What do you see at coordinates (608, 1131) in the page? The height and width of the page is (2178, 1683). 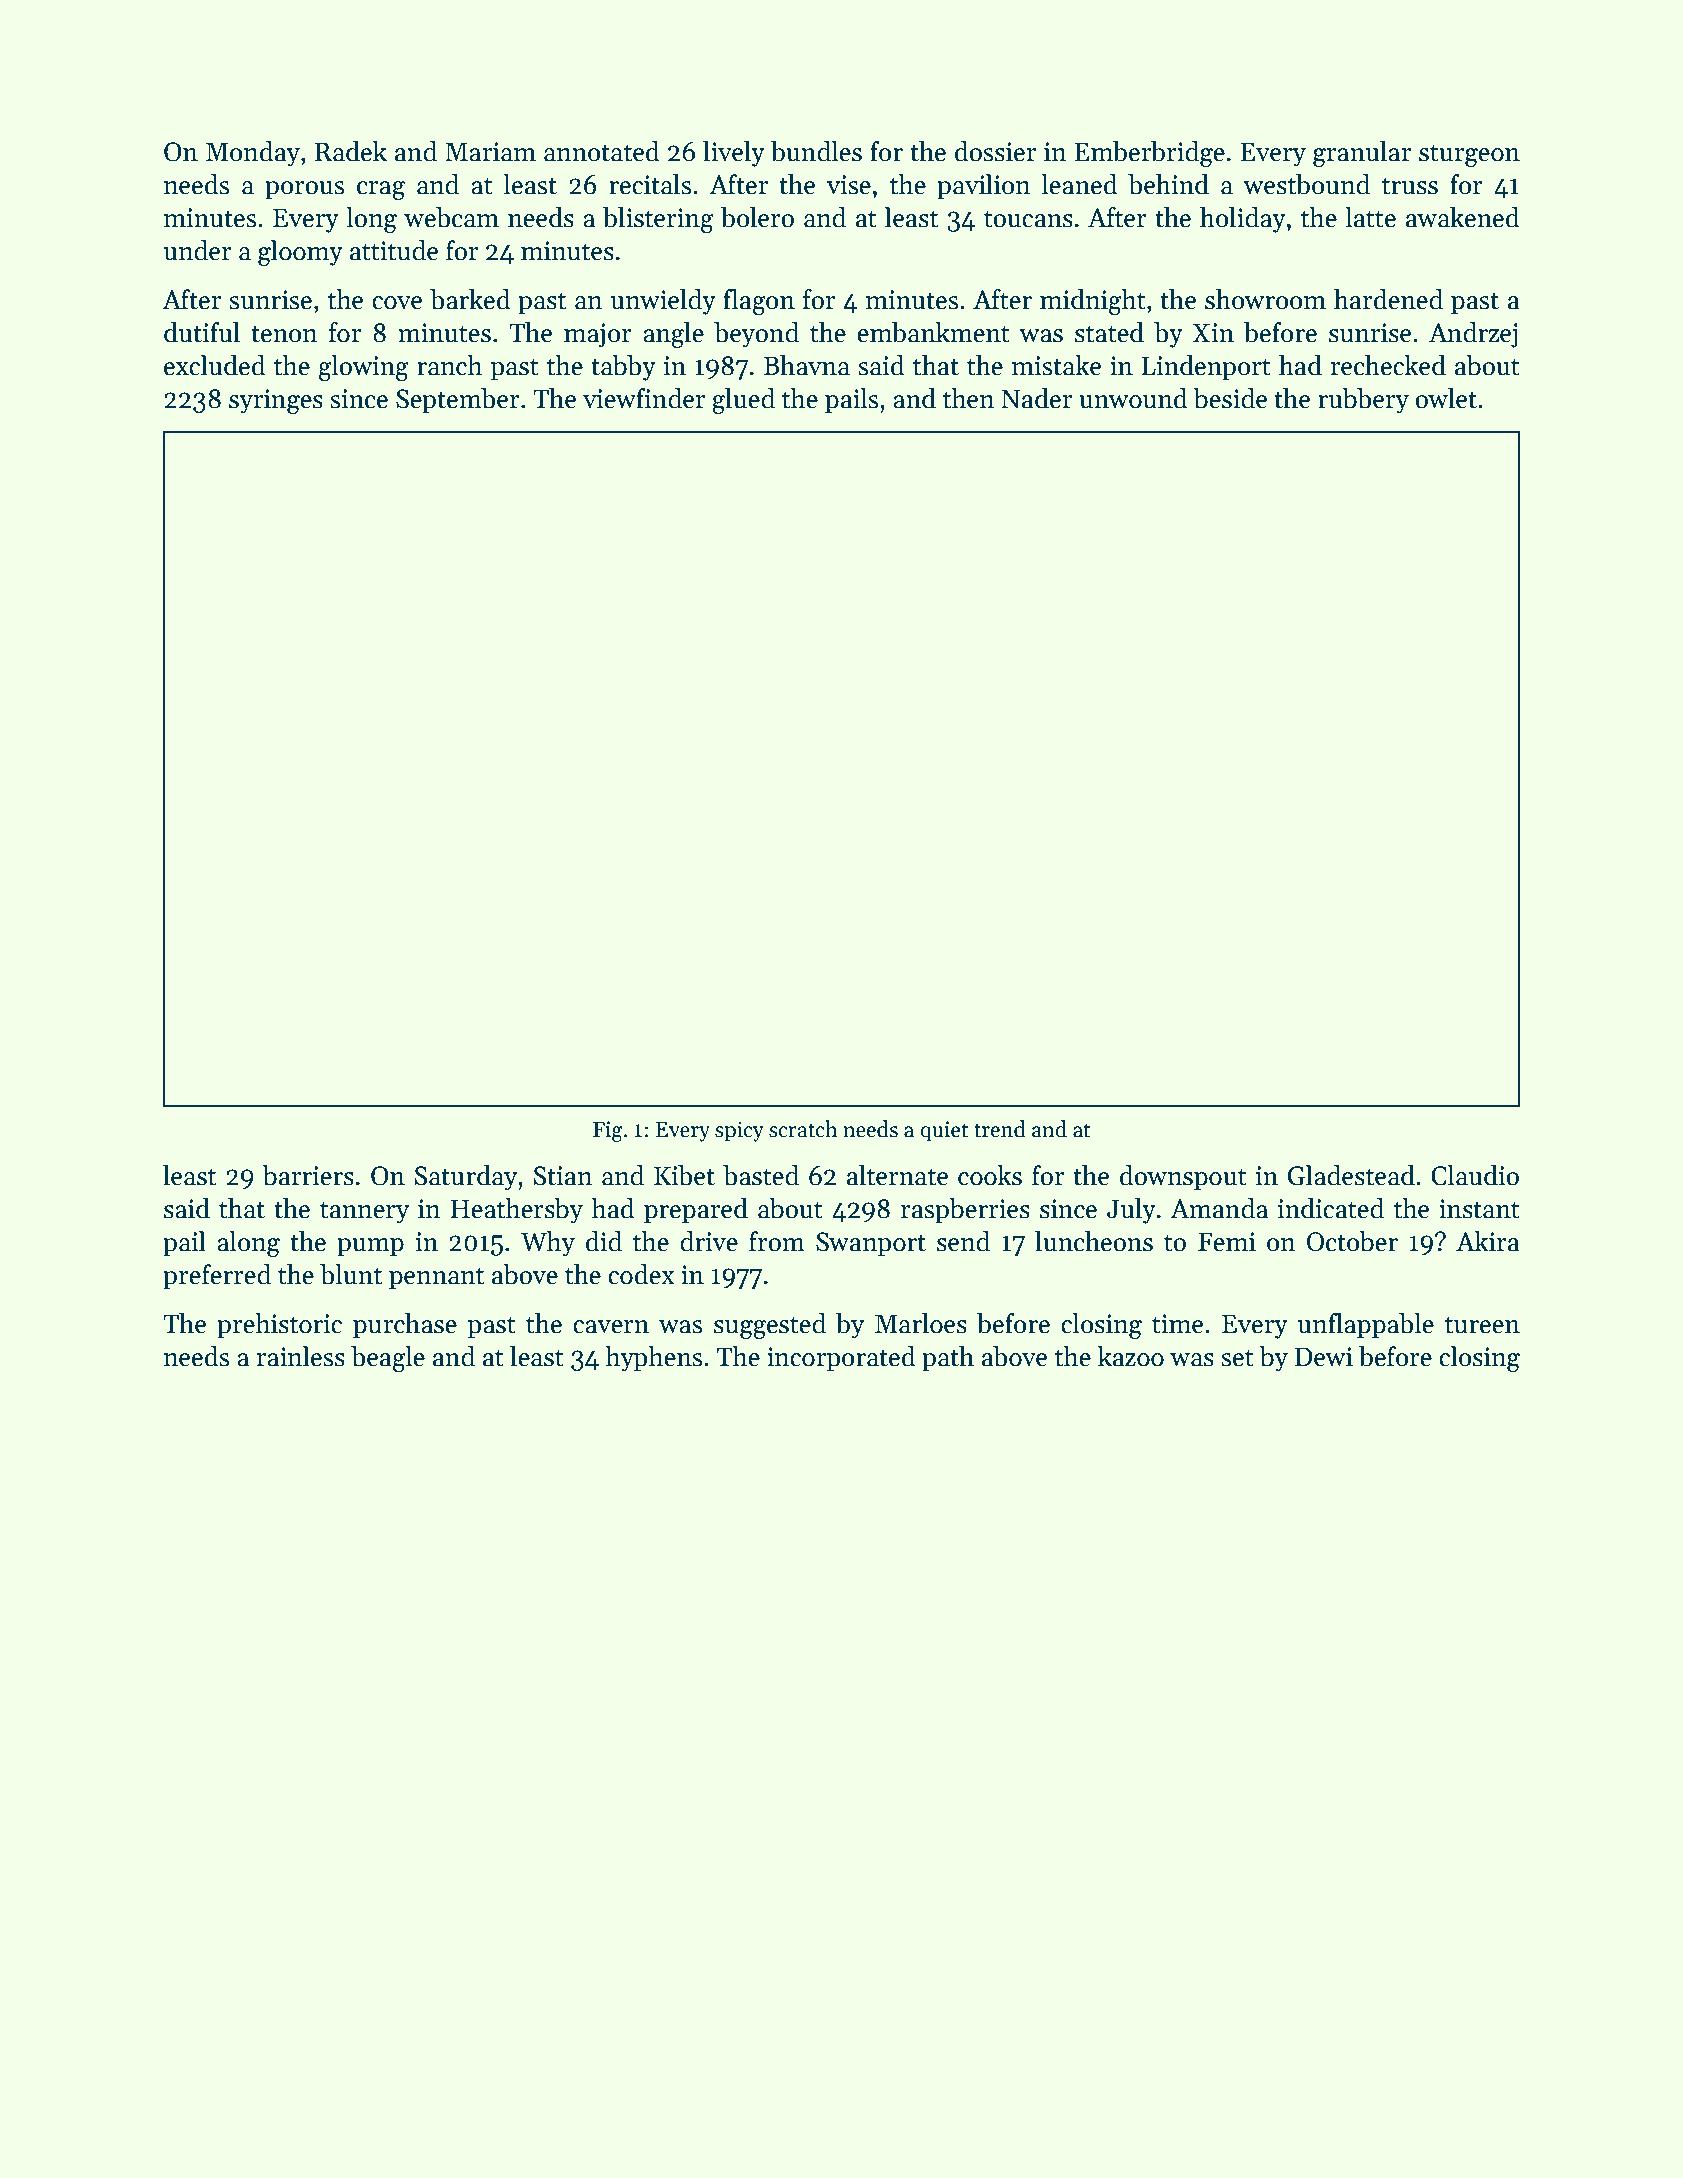 I see `Fig` at bounding box center [608, 1131].
